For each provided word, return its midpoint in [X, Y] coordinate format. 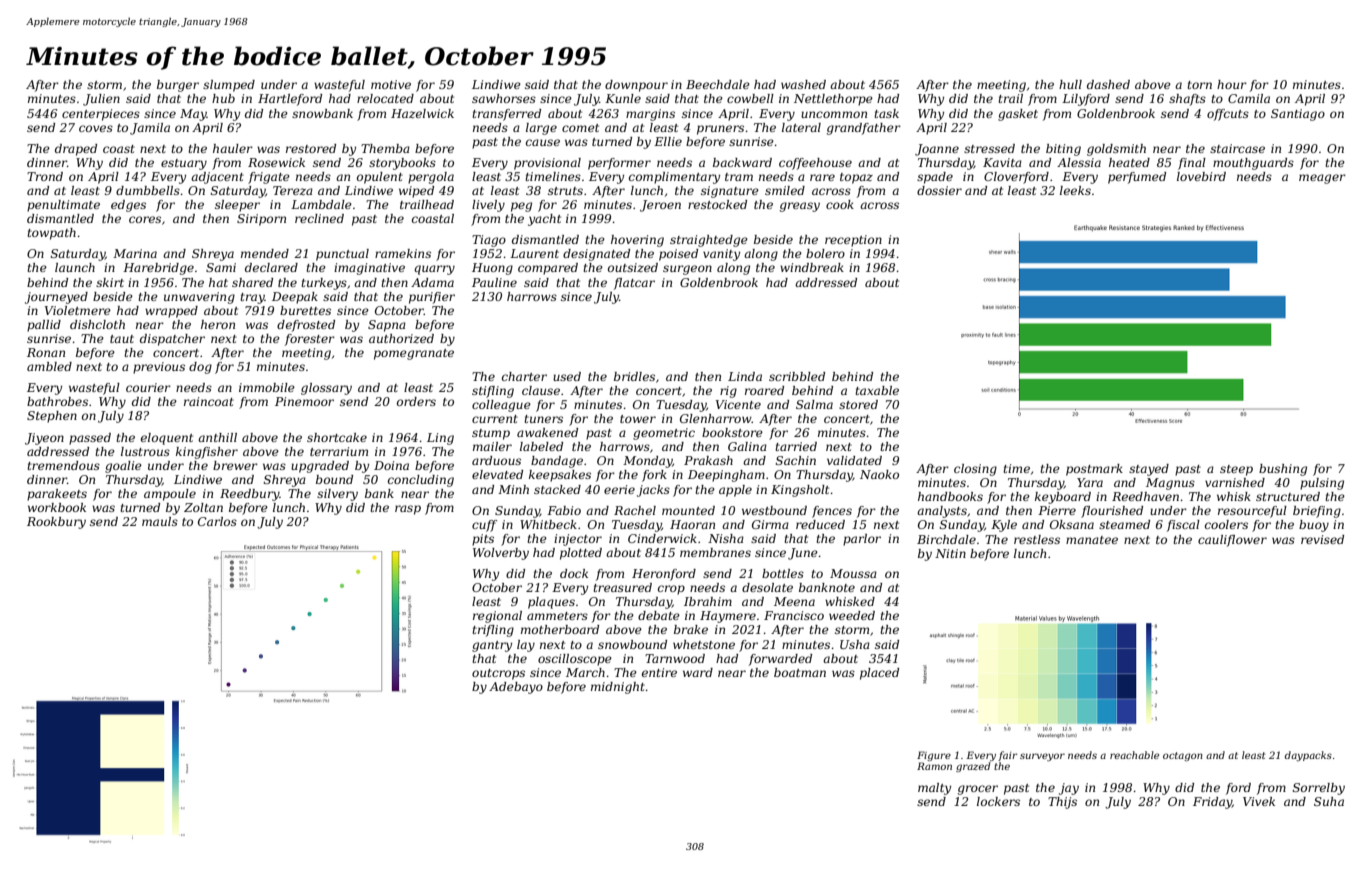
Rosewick [276, 162]
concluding [421, 481]
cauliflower [1232, 541]
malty [934, 789]
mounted [688, 510]
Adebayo [516, 688]
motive [391, 84]
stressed [989, 148]
